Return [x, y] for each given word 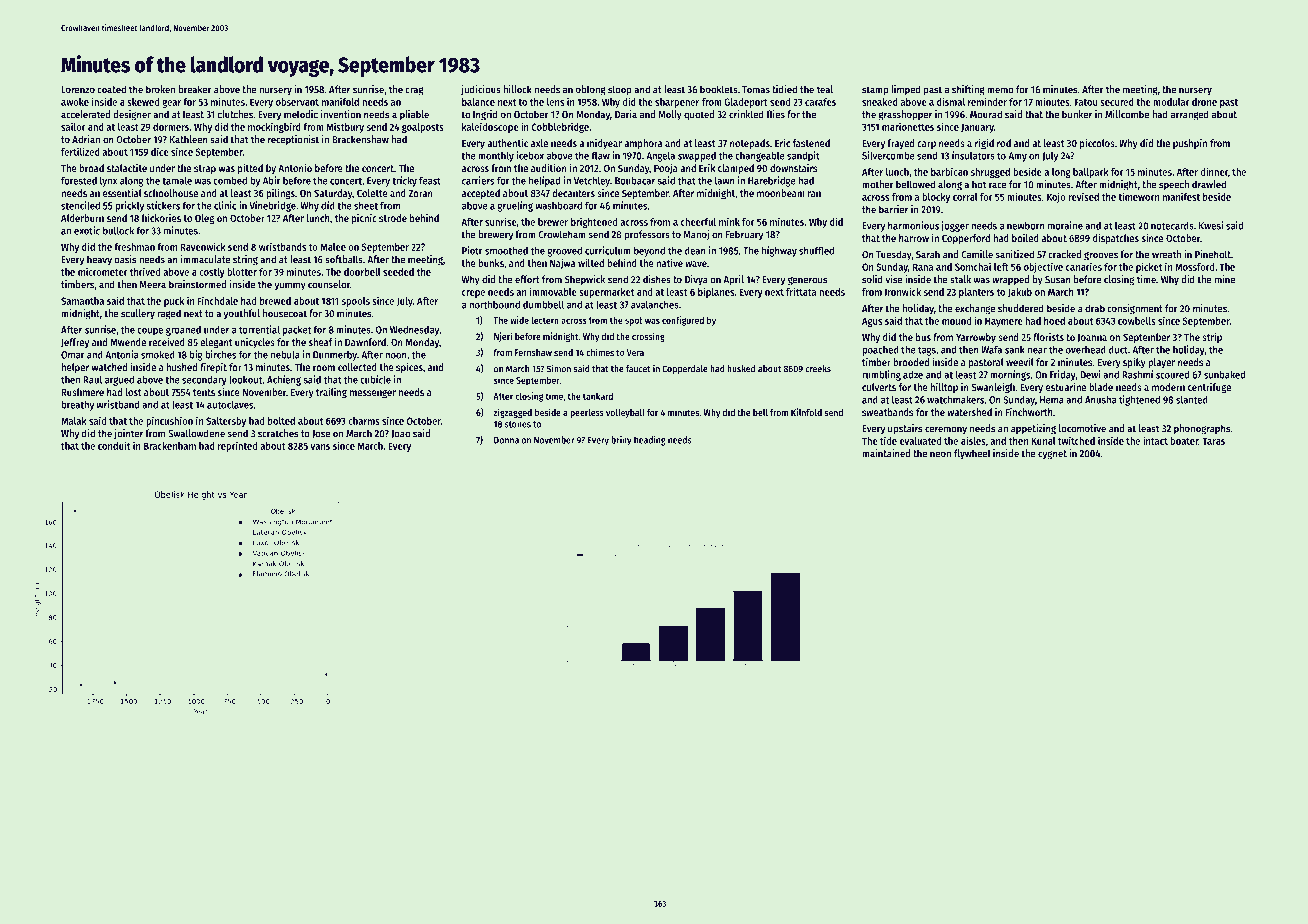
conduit [114, 445]
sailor [73, 126]
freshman [134, 247]
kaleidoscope [490, 127]
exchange [975, 309]
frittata [801, 291]
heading [650, 441]
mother [878, 184]
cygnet [1052, 455]
